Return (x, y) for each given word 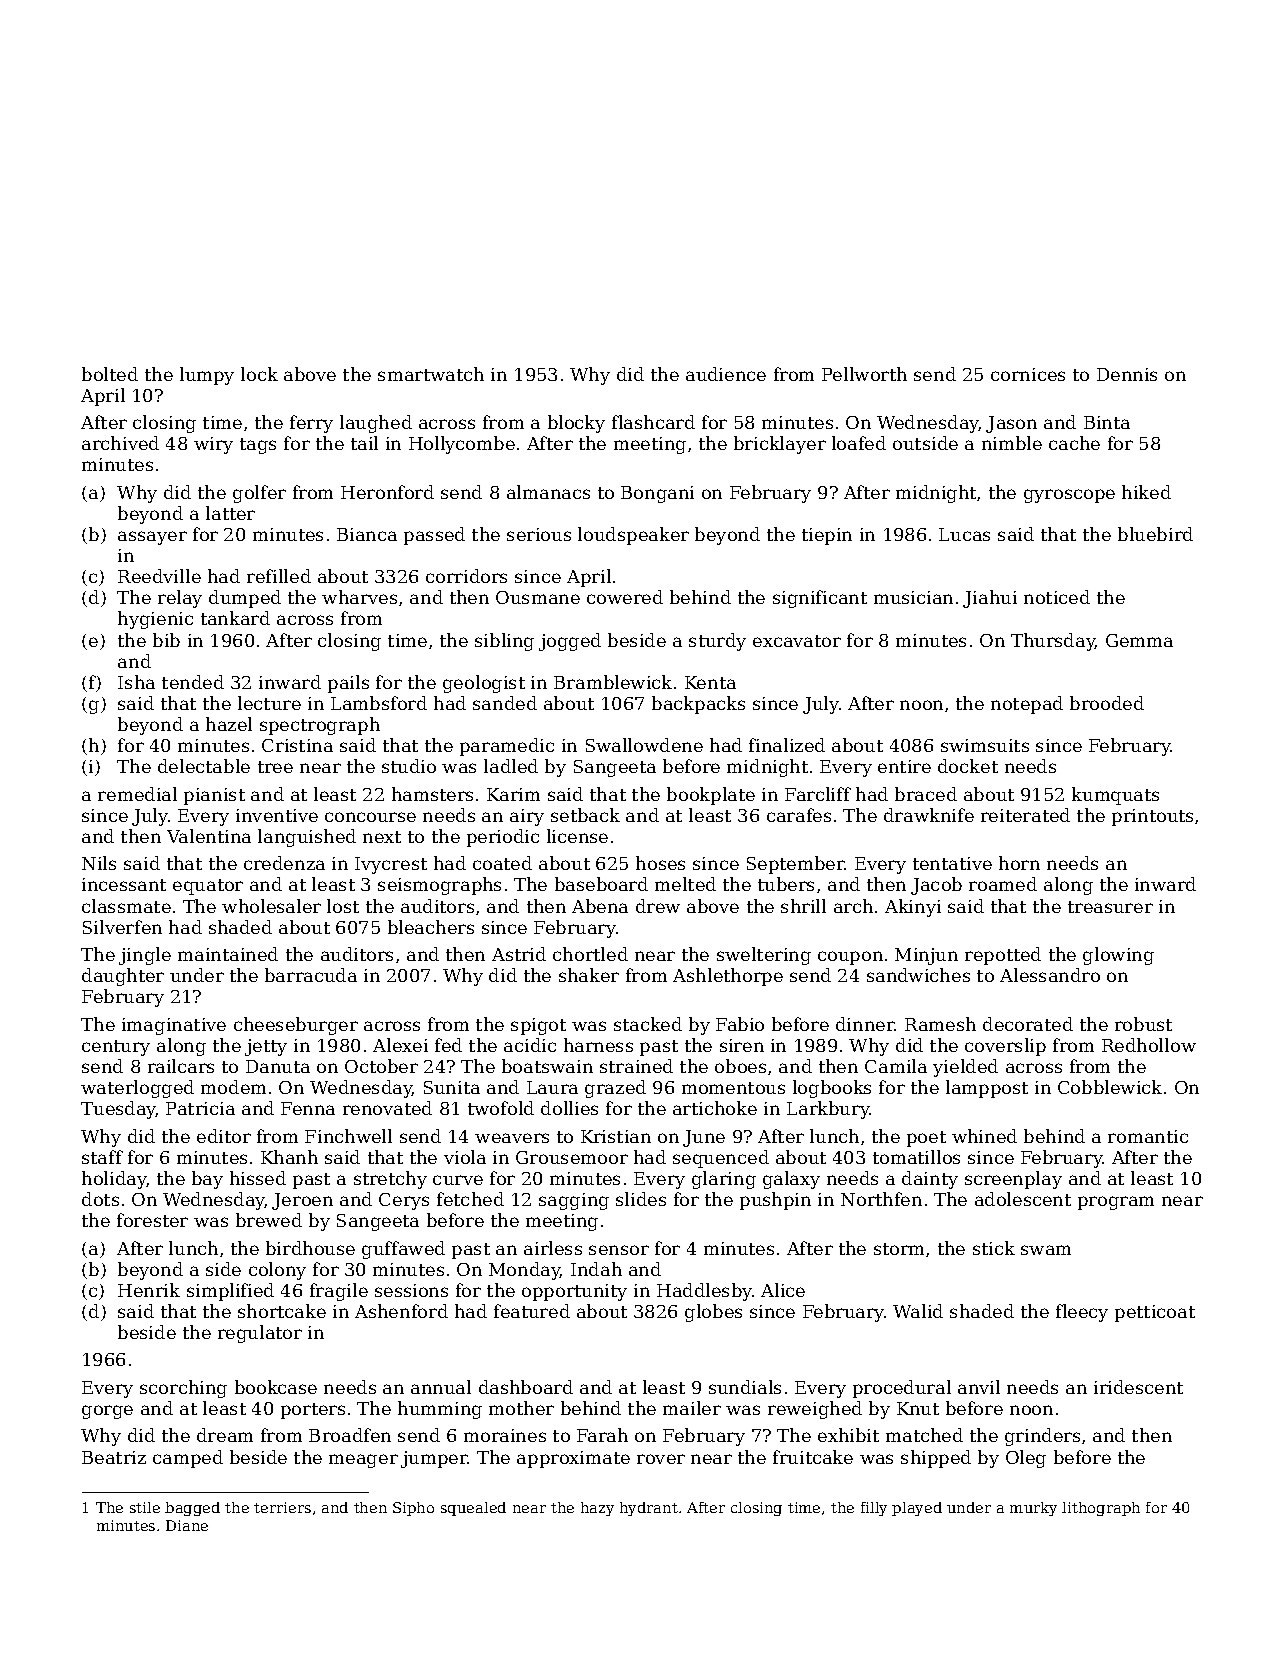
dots (100, 1199)
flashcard (653, 422)
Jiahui (990, 599)
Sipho (413, 1509)
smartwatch (431, 374)
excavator (797, 641)
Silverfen (122, 927)
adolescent (1023, 1199)
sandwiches (918, 975)
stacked (648, 1024)
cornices (1028, 374)
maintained (228, 954)
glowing (1118, 956)
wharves (359, 597)
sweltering (764, 956)
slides (641, 1199)
